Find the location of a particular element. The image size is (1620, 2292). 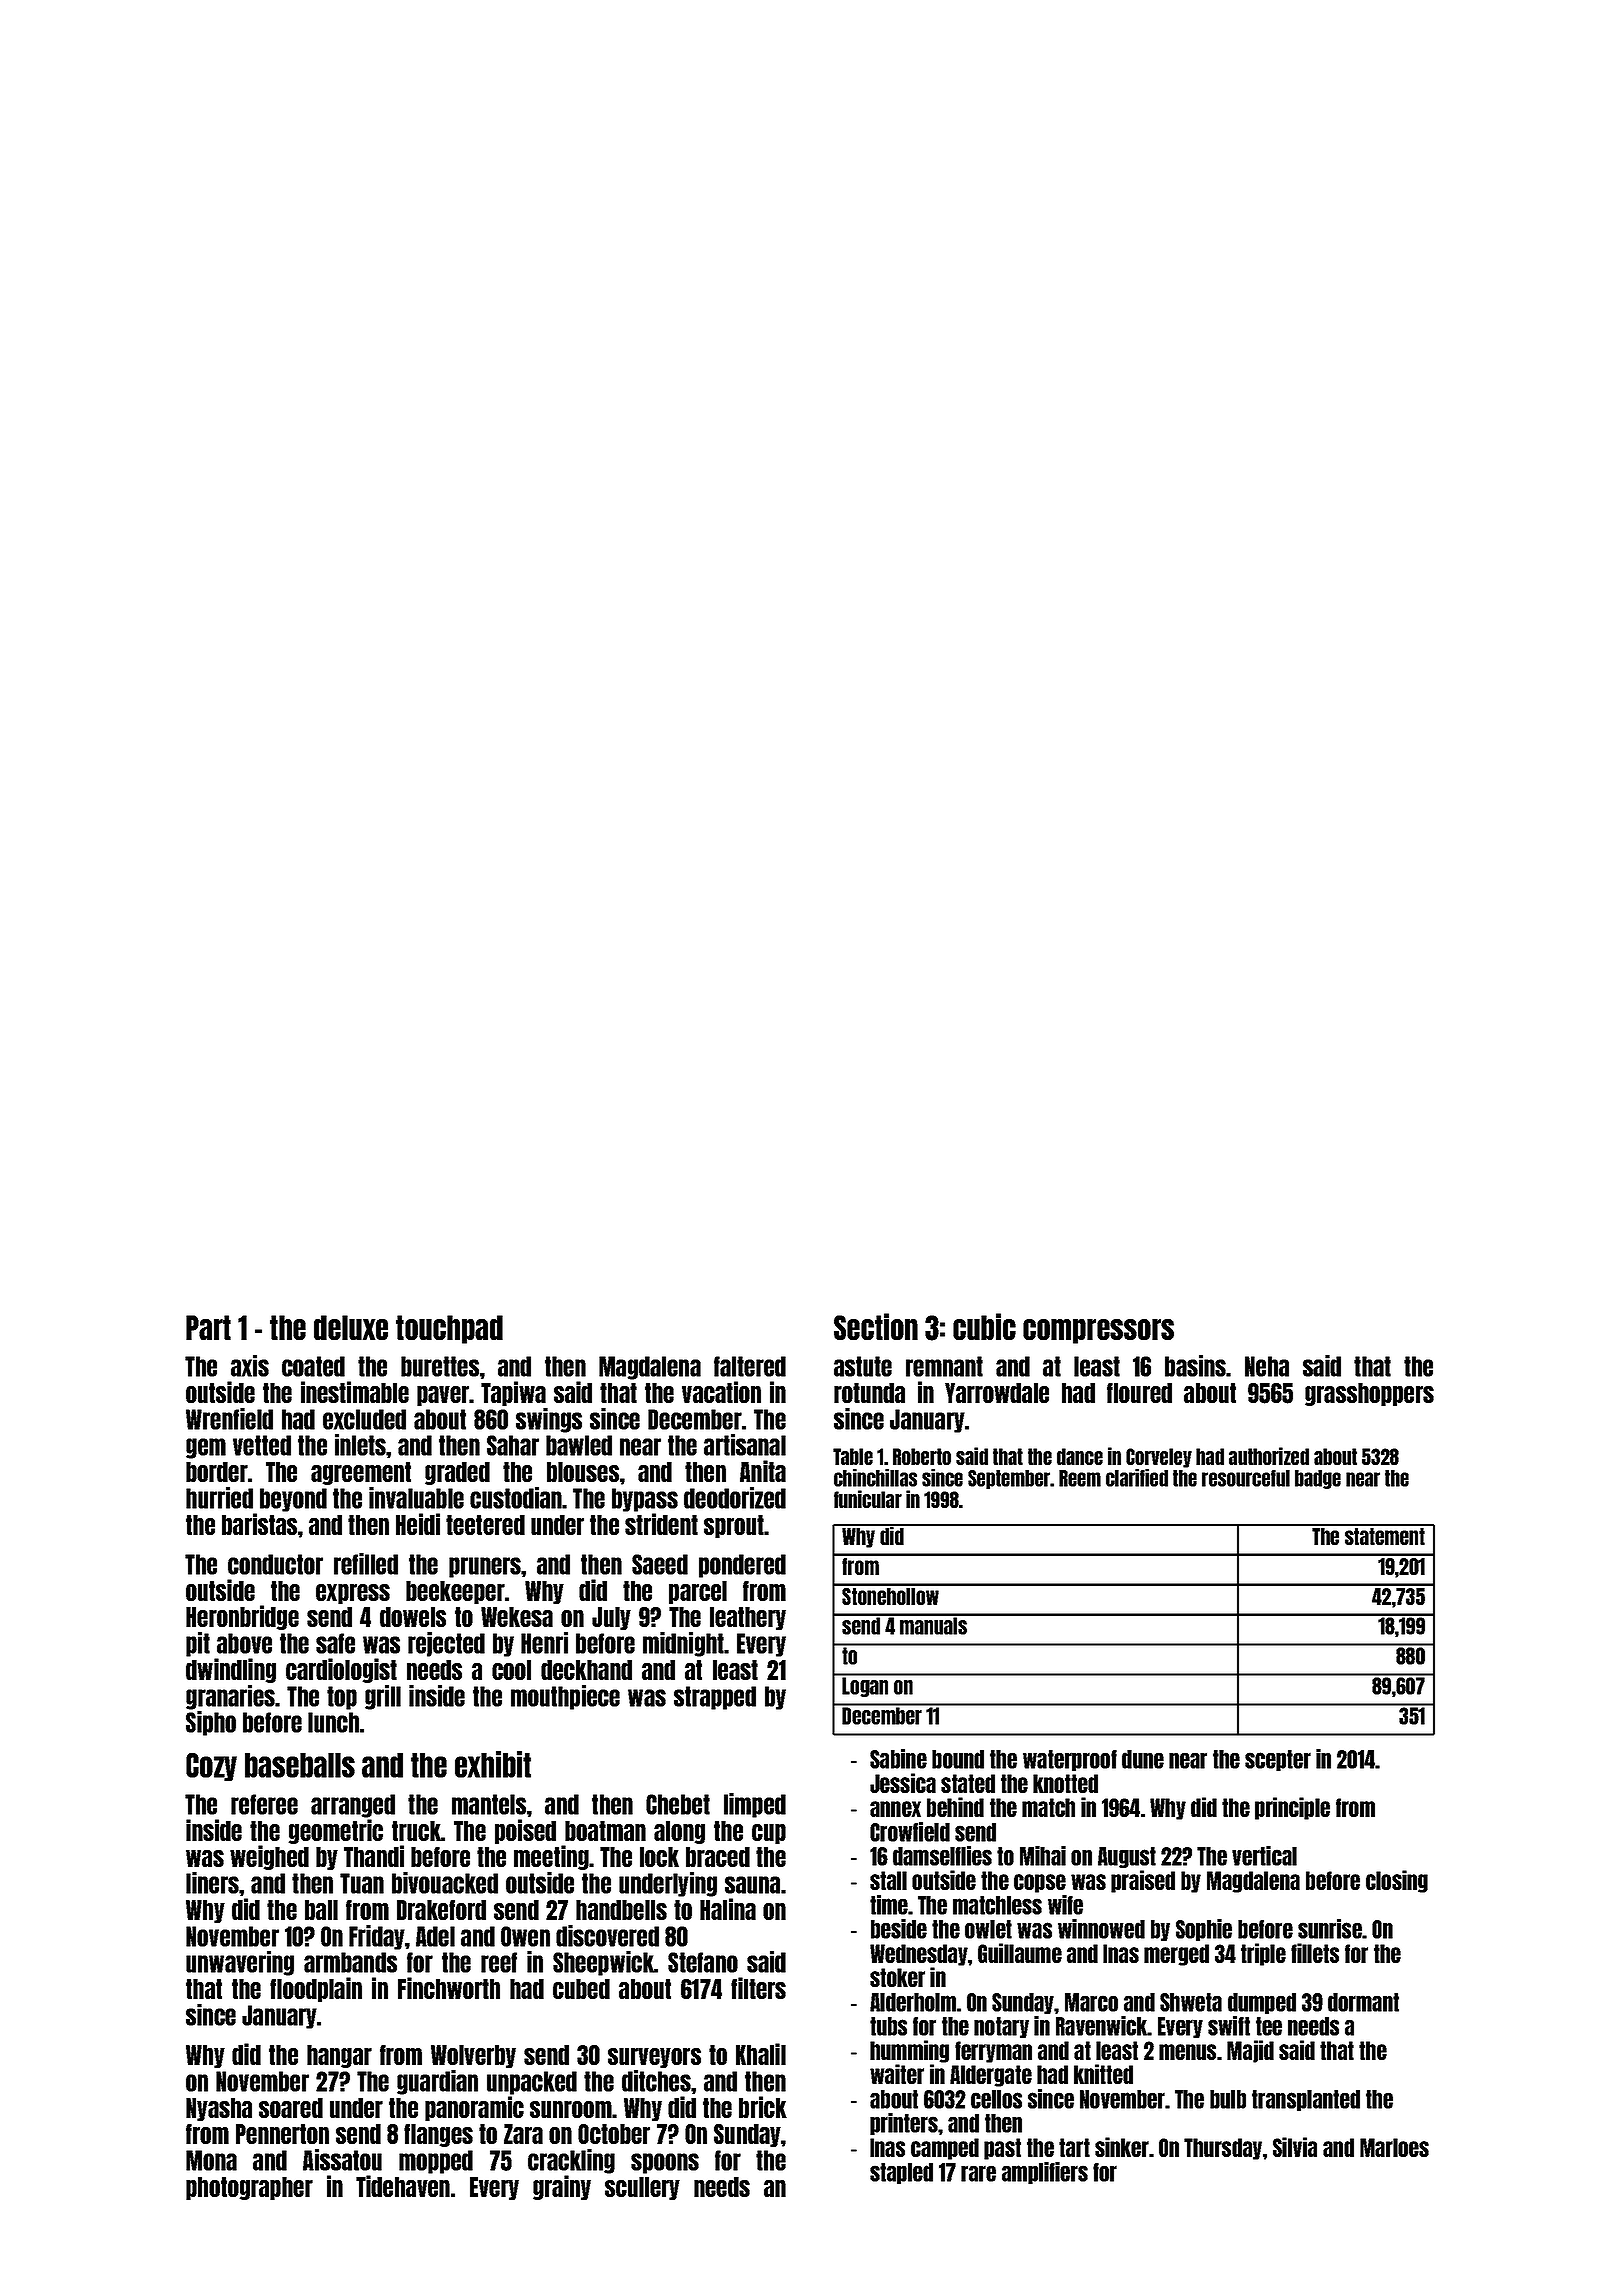

blouses is located at coordinates (583, 1472).
